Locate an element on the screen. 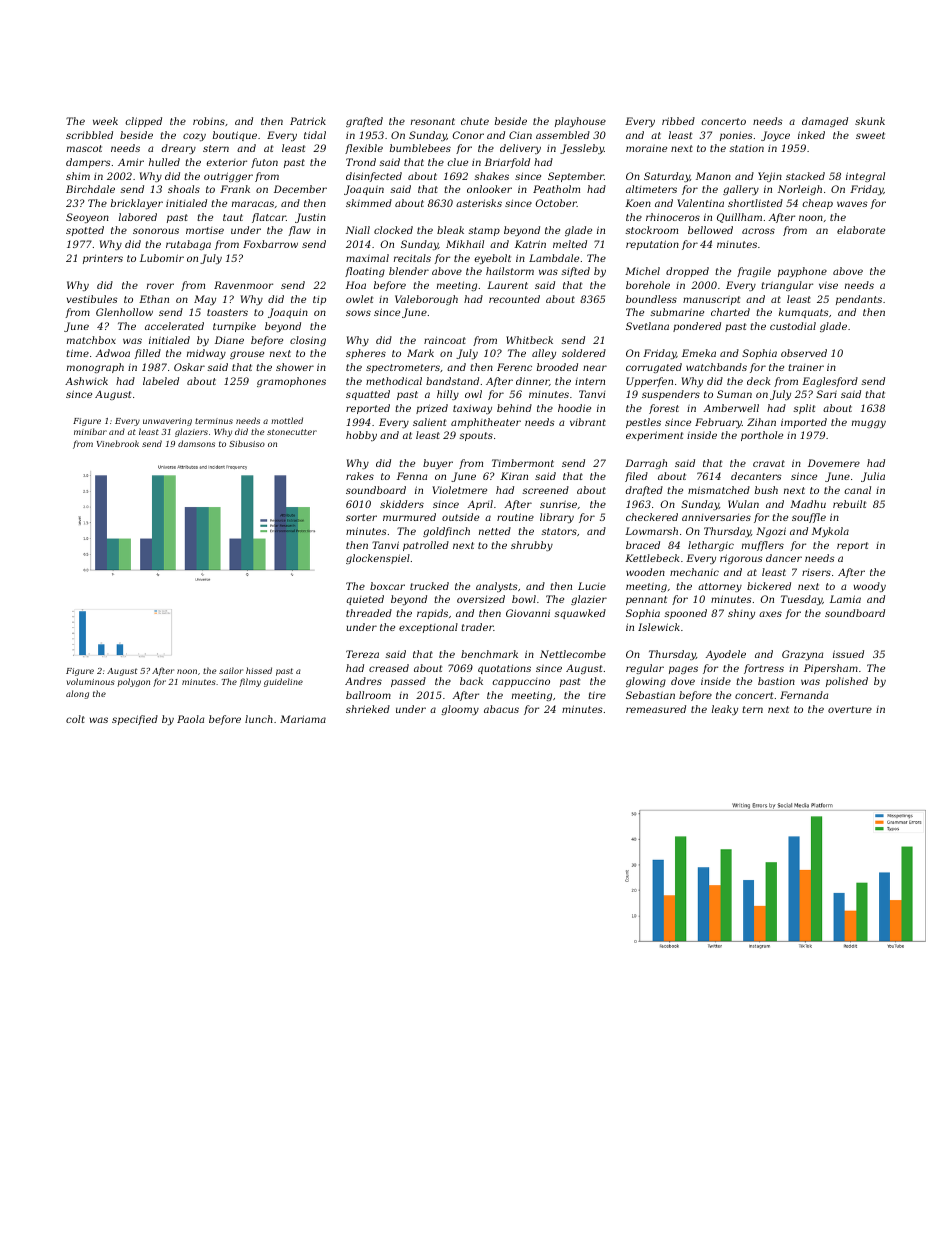 The width and height of the screenshot is (952, 1233). voluminous is located at coordinates (91, 681).
